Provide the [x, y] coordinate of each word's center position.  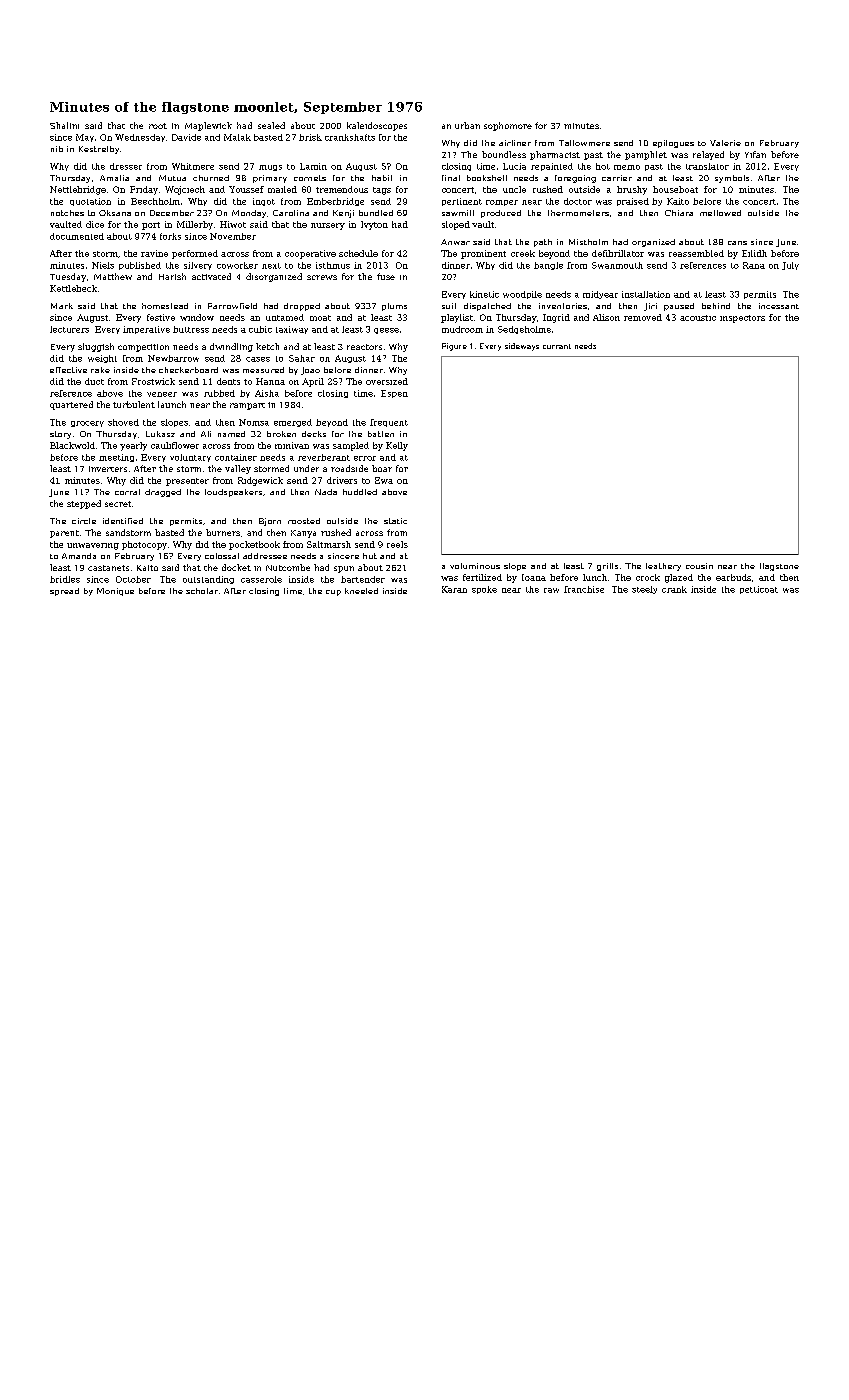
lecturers [69, 329]
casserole [261, 579]
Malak [237, 137]
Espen [394, 394]
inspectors [742, 319]
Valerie [725, 143]
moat [320, 318]
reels [397, 544]
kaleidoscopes [377, 126]
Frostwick [153, 381]
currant [557, 346]
